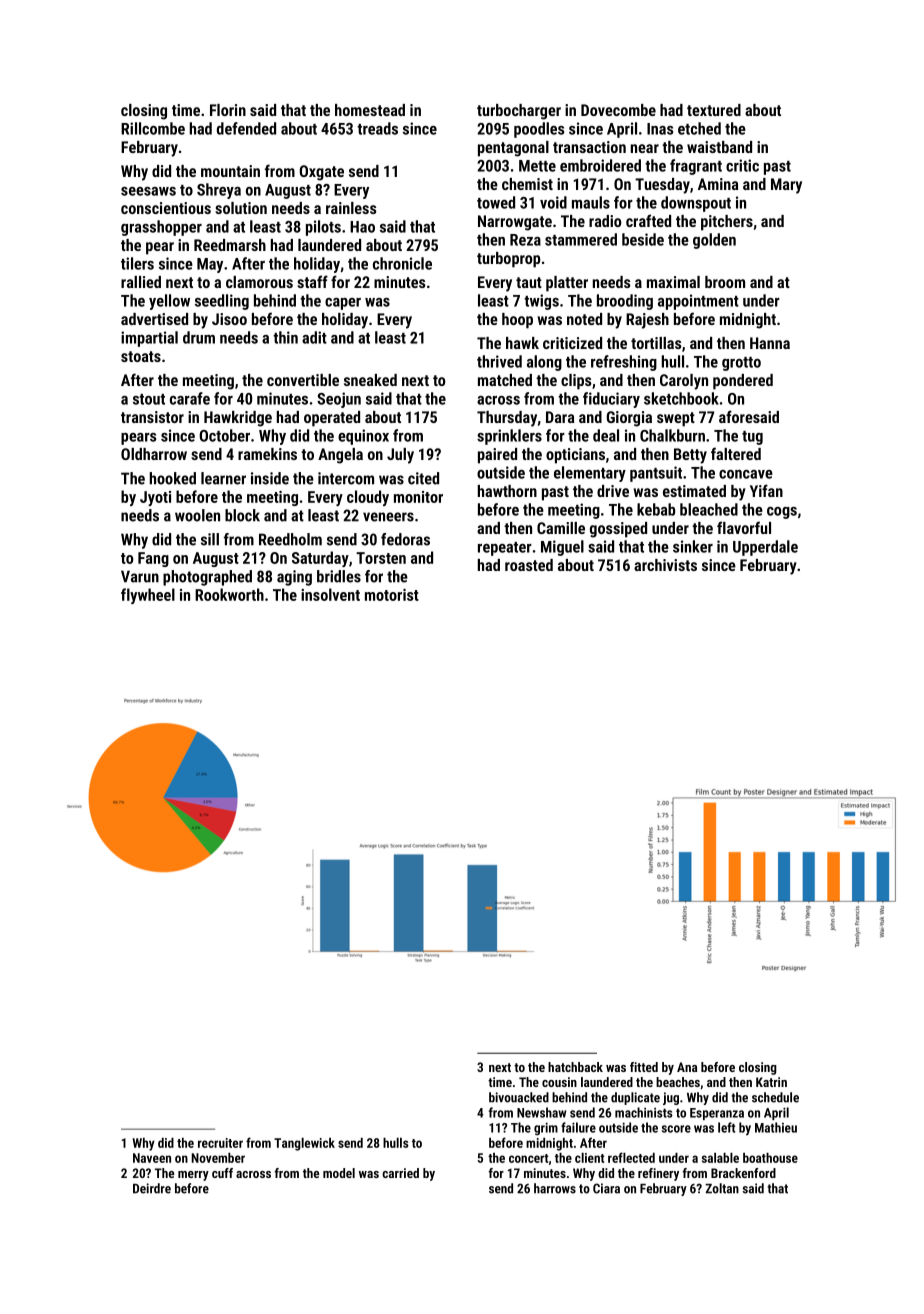  Describe the element at coordinates (665, 565) in the document. I see `archivists` at that location.
